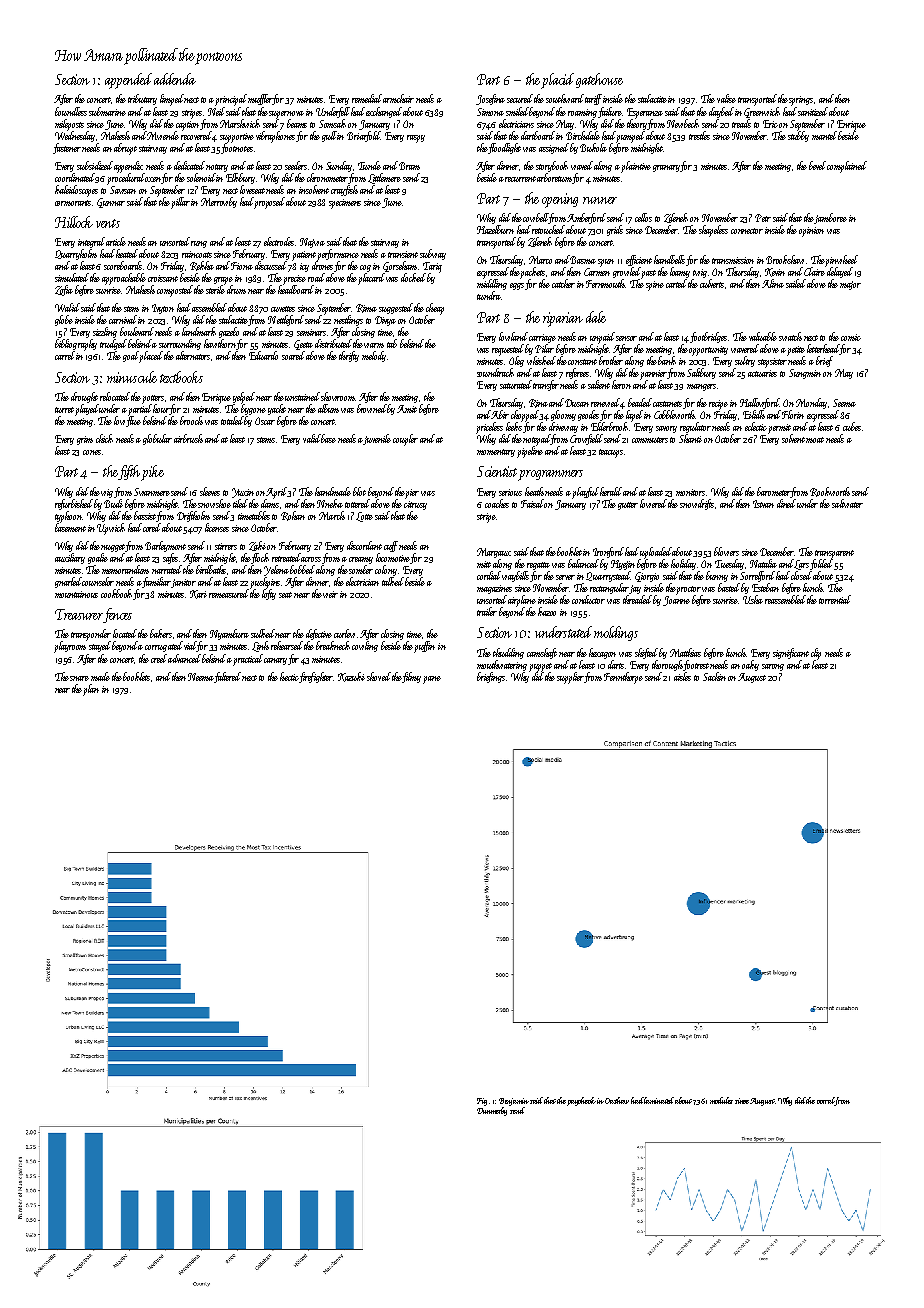 The image size is (924, 1308). Describe the element at coordinates (349, 356) in the document. I see `thrifty` at that location.
